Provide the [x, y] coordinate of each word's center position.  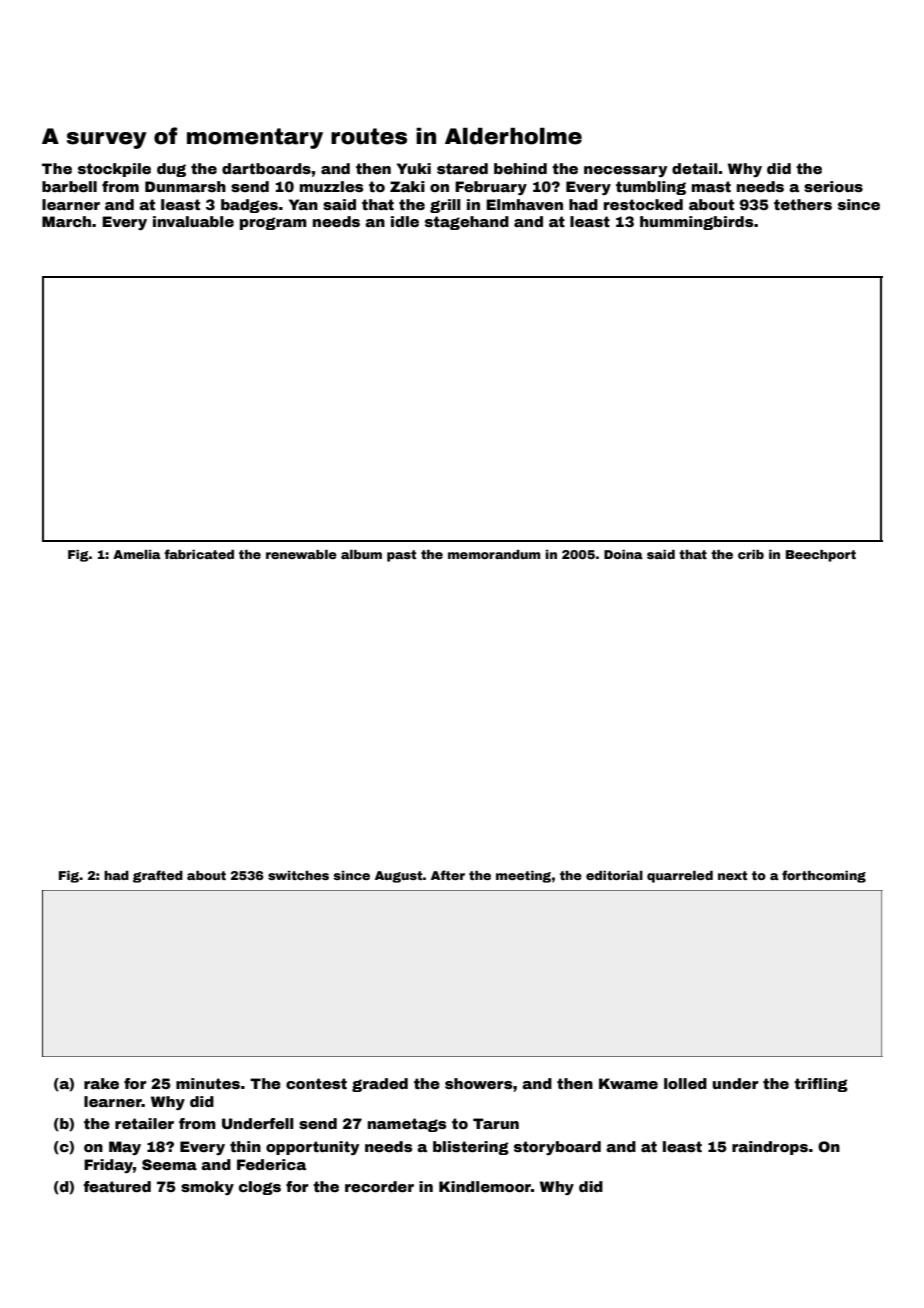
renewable [301, 554]
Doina [623, 554]
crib [751, 554]
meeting [523, 877]
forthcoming [824, 876]
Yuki [414, 168]
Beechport [821, 556]
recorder [379, 1186]
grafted [158, 876]
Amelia [137, 554]
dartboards [266, 168]
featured [117, 1186]
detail [695, 168]
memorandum [494, 554]
